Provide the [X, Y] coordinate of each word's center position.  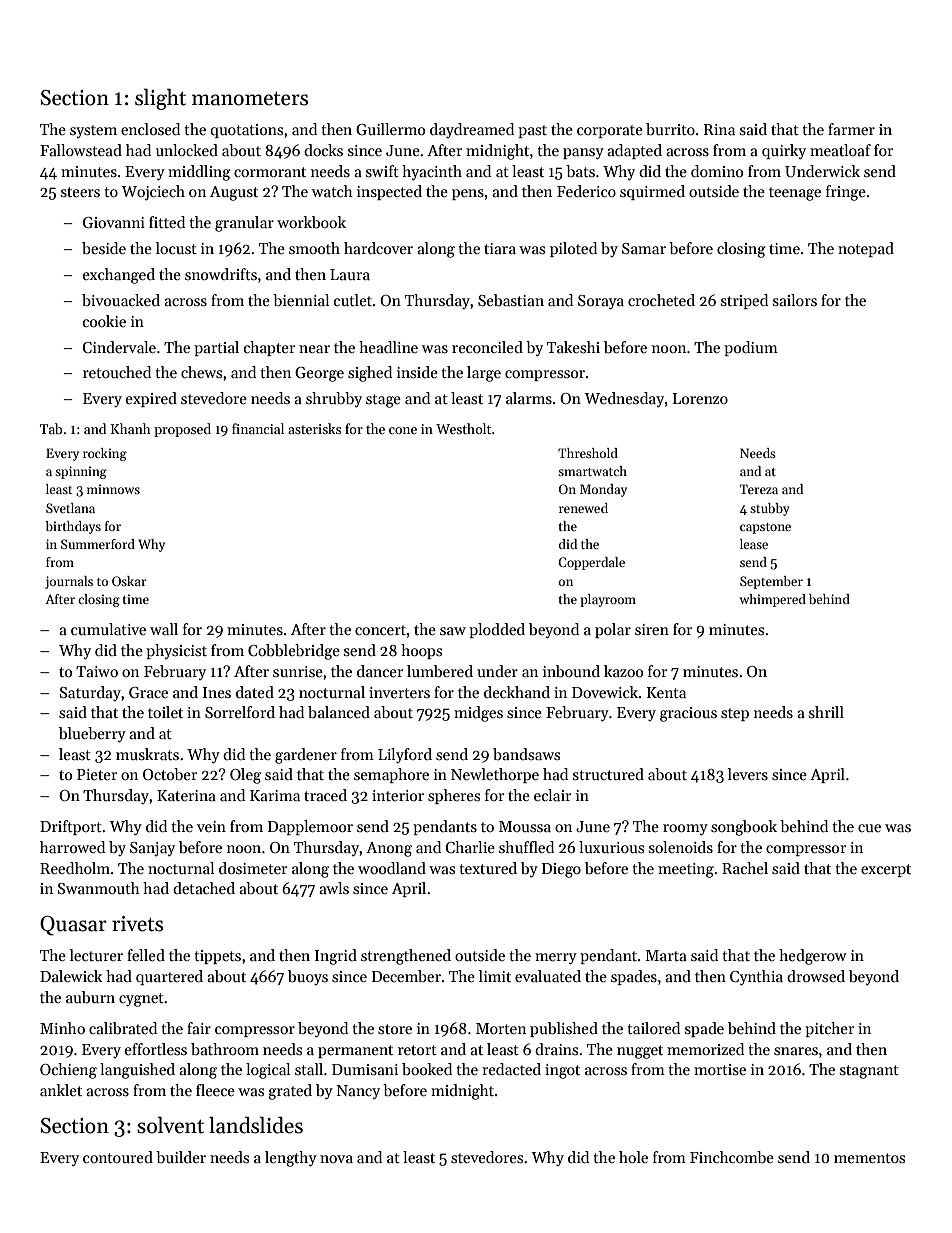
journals [69, 582]
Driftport [71, 827]
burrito [670, 129]
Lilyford [405, 755]
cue [869, 828]
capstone [765, 528]
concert [380, 630]
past [532, 131]
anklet [61, 1090]
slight [160, 99]
